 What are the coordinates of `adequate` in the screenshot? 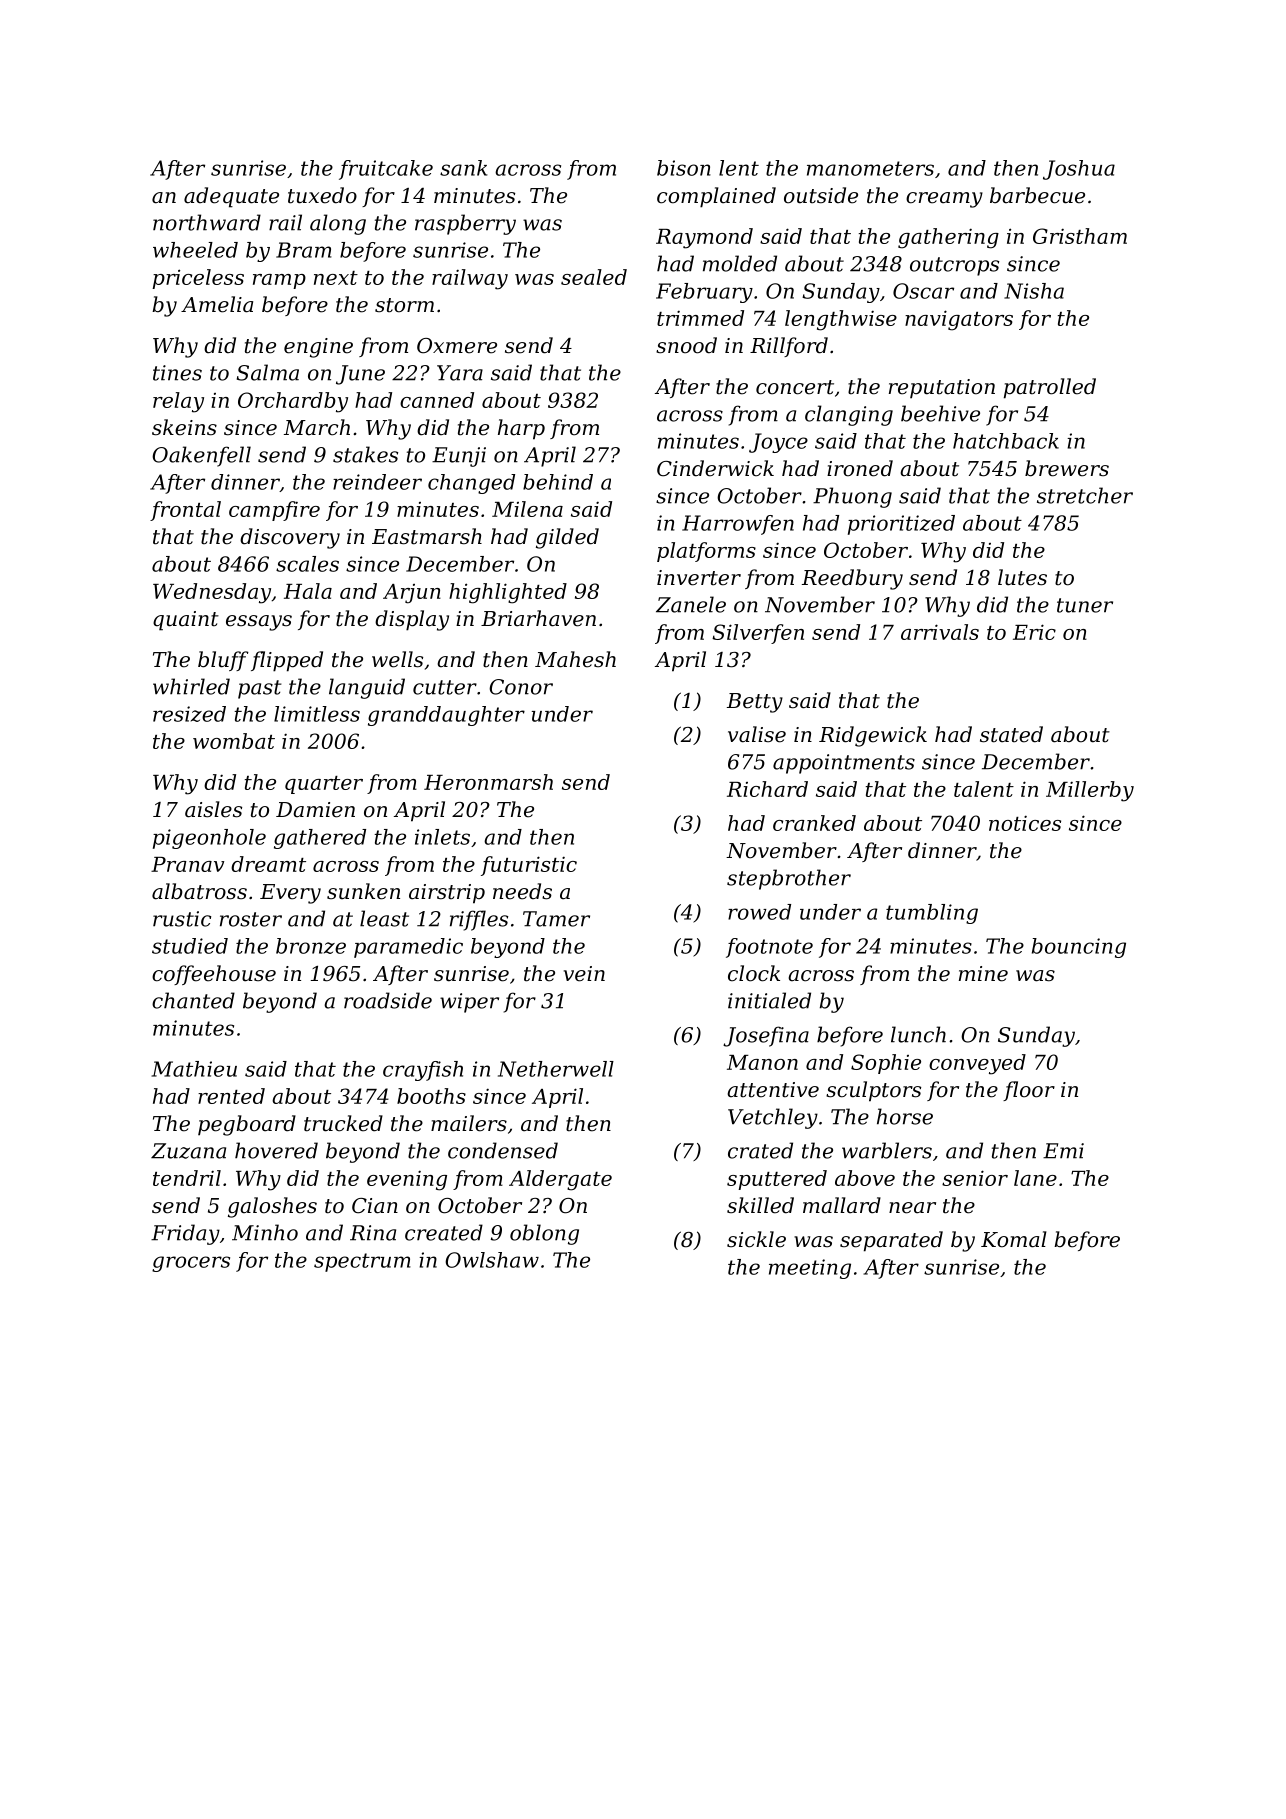 It's located at (231, 197).
